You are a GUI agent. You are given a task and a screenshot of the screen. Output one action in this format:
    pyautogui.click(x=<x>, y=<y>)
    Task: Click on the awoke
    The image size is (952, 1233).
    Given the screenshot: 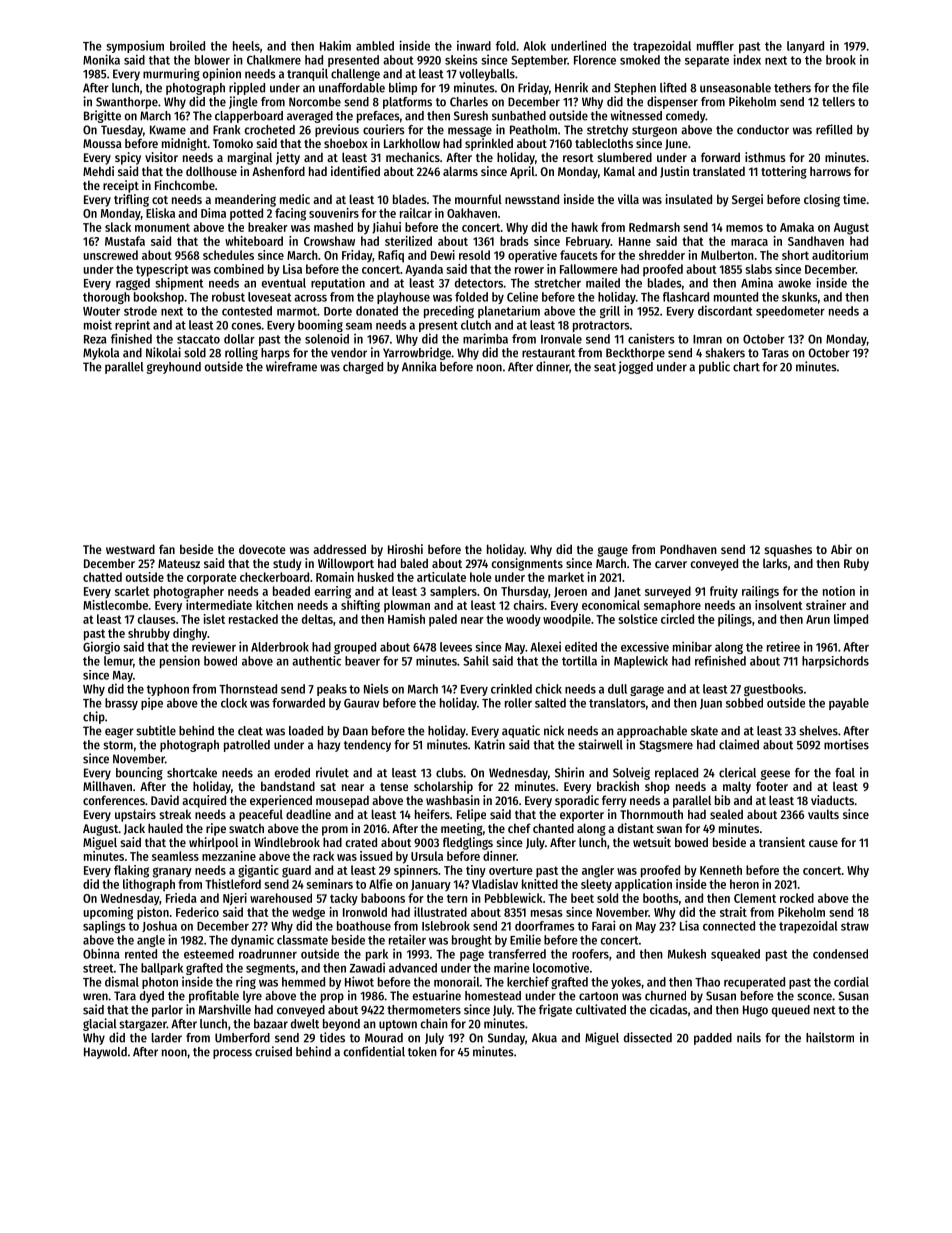 What is the action you would take?
    pyautogui.click(x=794, y=283)
